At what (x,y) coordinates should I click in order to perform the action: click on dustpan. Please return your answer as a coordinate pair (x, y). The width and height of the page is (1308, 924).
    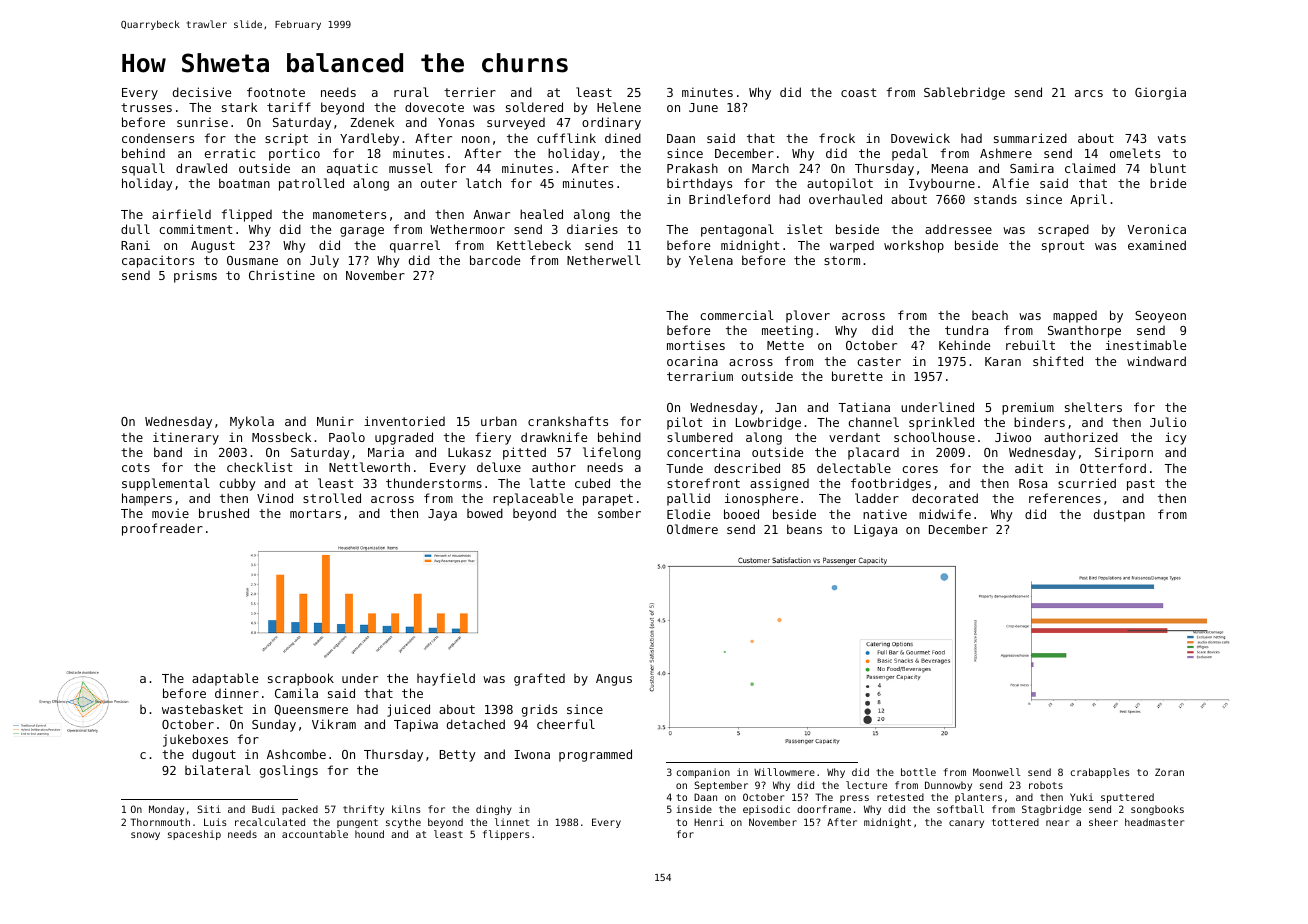
    Looking at the image, I should click on (1119, 515).
